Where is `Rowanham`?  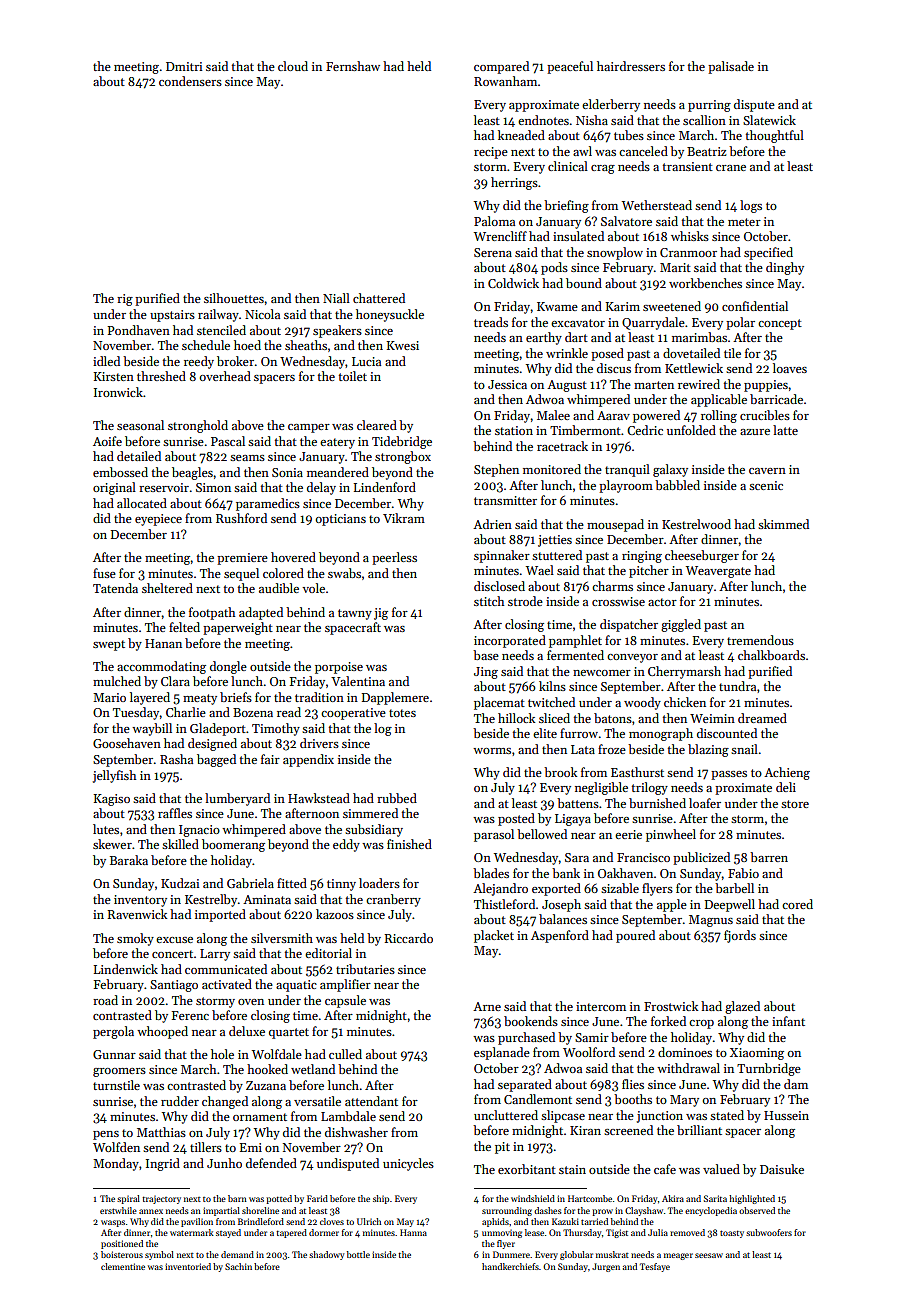
Rowanham is located at coordinates (505, 81).
